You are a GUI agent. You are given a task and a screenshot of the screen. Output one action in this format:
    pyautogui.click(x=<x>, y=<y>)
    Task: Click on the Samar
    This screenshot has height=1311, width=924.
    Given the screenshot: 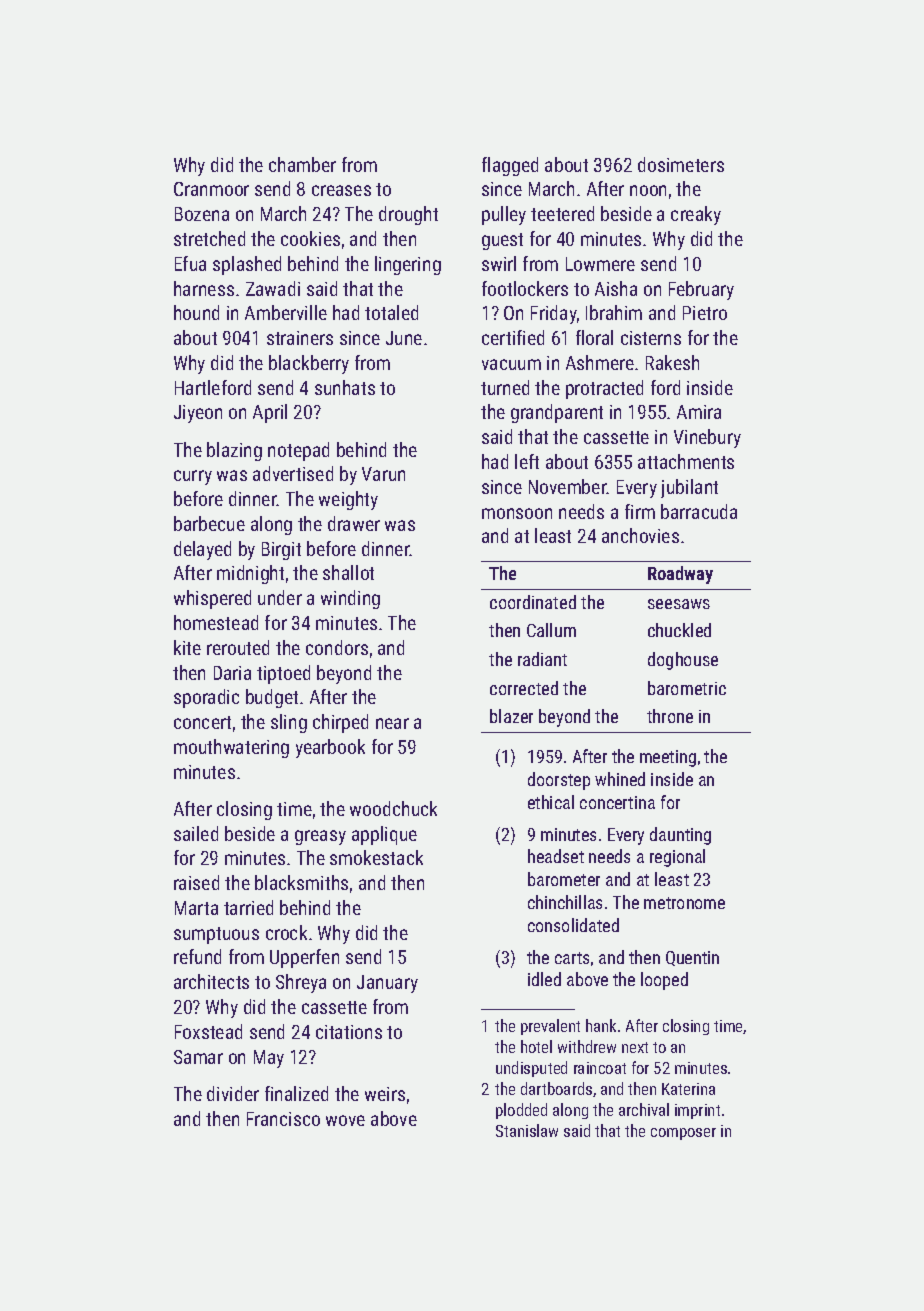 What is the action you would take?
    pyautogui.click(x=198, y=1057)
